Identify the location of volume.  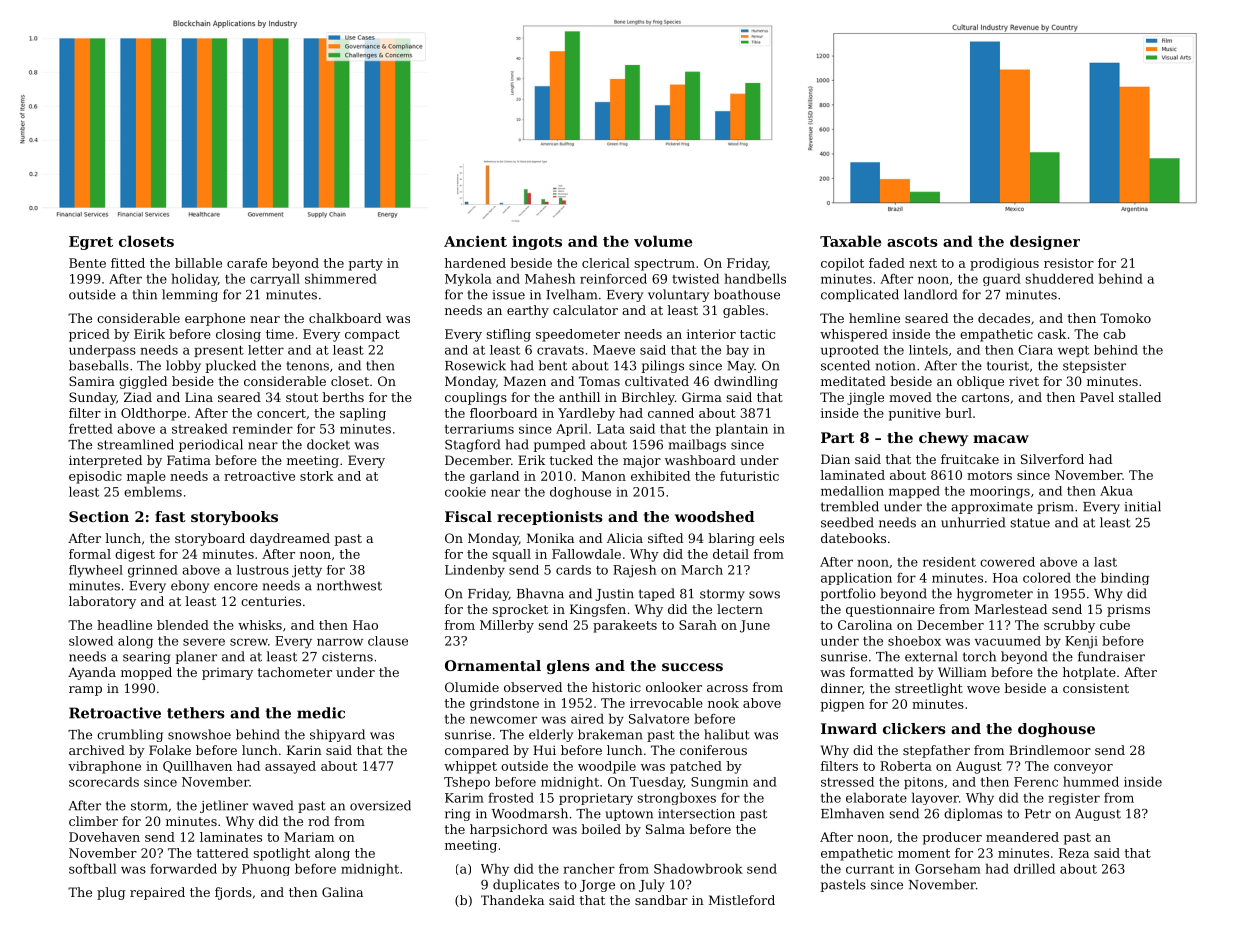
(663, 241).
